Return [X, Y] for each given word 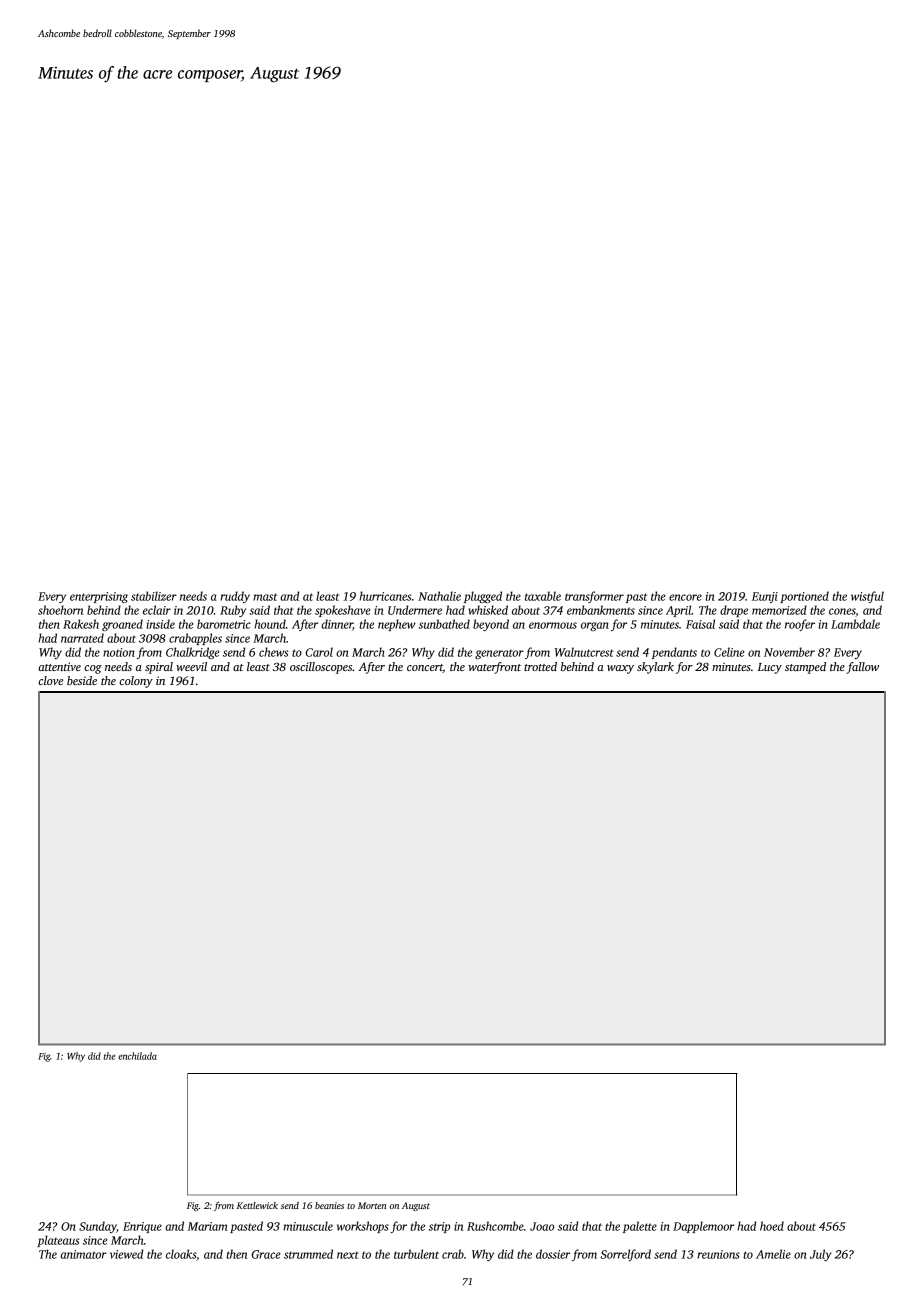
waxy [620, 669]
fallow [863, 668]
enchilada [137, 1056]
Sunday [98, 1227]
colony [136, 682]
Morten [372, 1205]
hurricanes [385, 596]
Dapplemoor [703, 1227]
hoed [772, 1226]
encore [685, 597]
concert [425, 668]
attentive [59, 666]
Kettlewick [257, 1205]
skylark [655, 668]
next [348, 1255]
